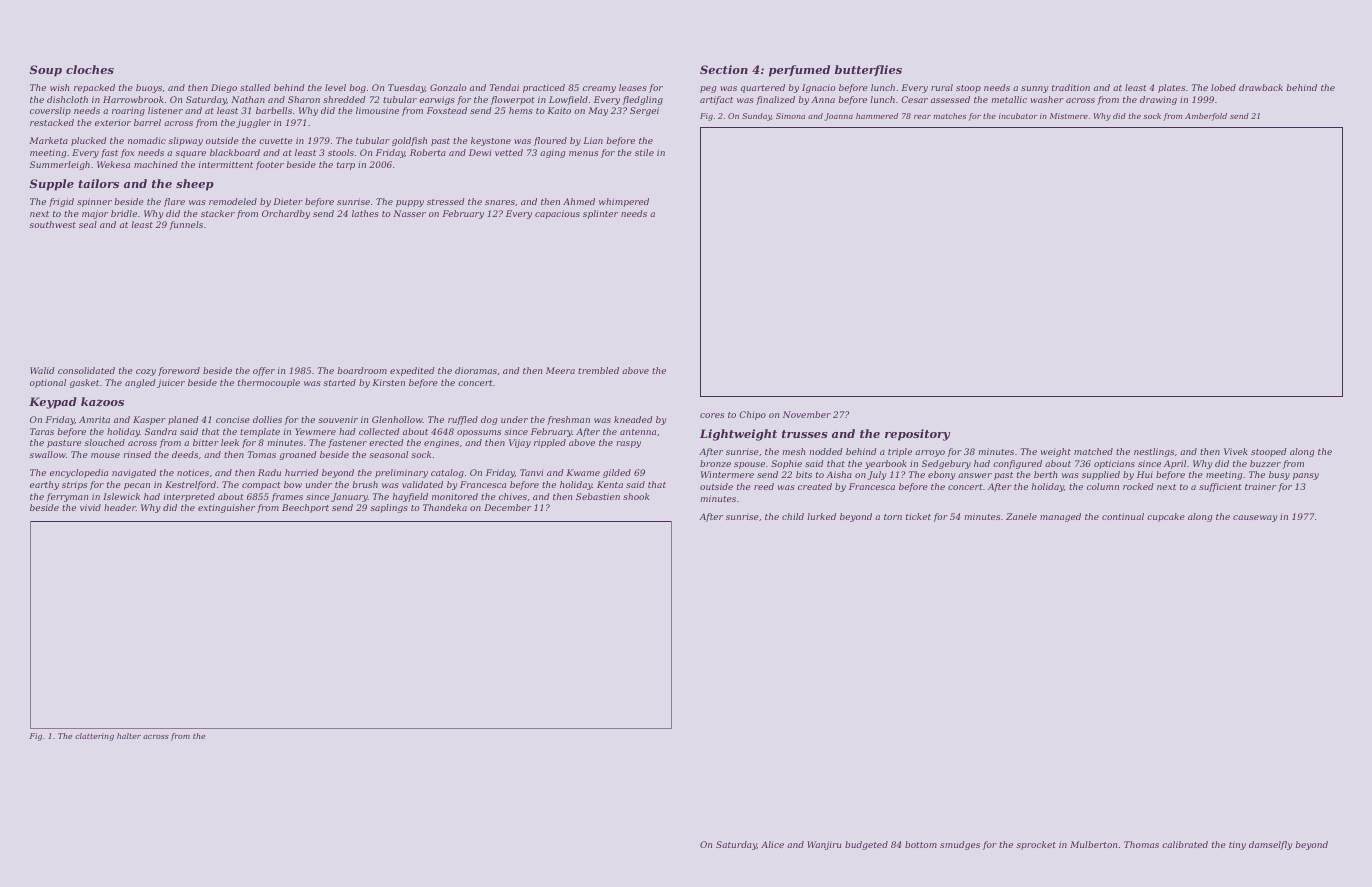 This screenshot has height=887, width=1372. What do you see at coordinates (129, 736) in the screenshot?
I see `halter` at bounding box center [129, 736].
